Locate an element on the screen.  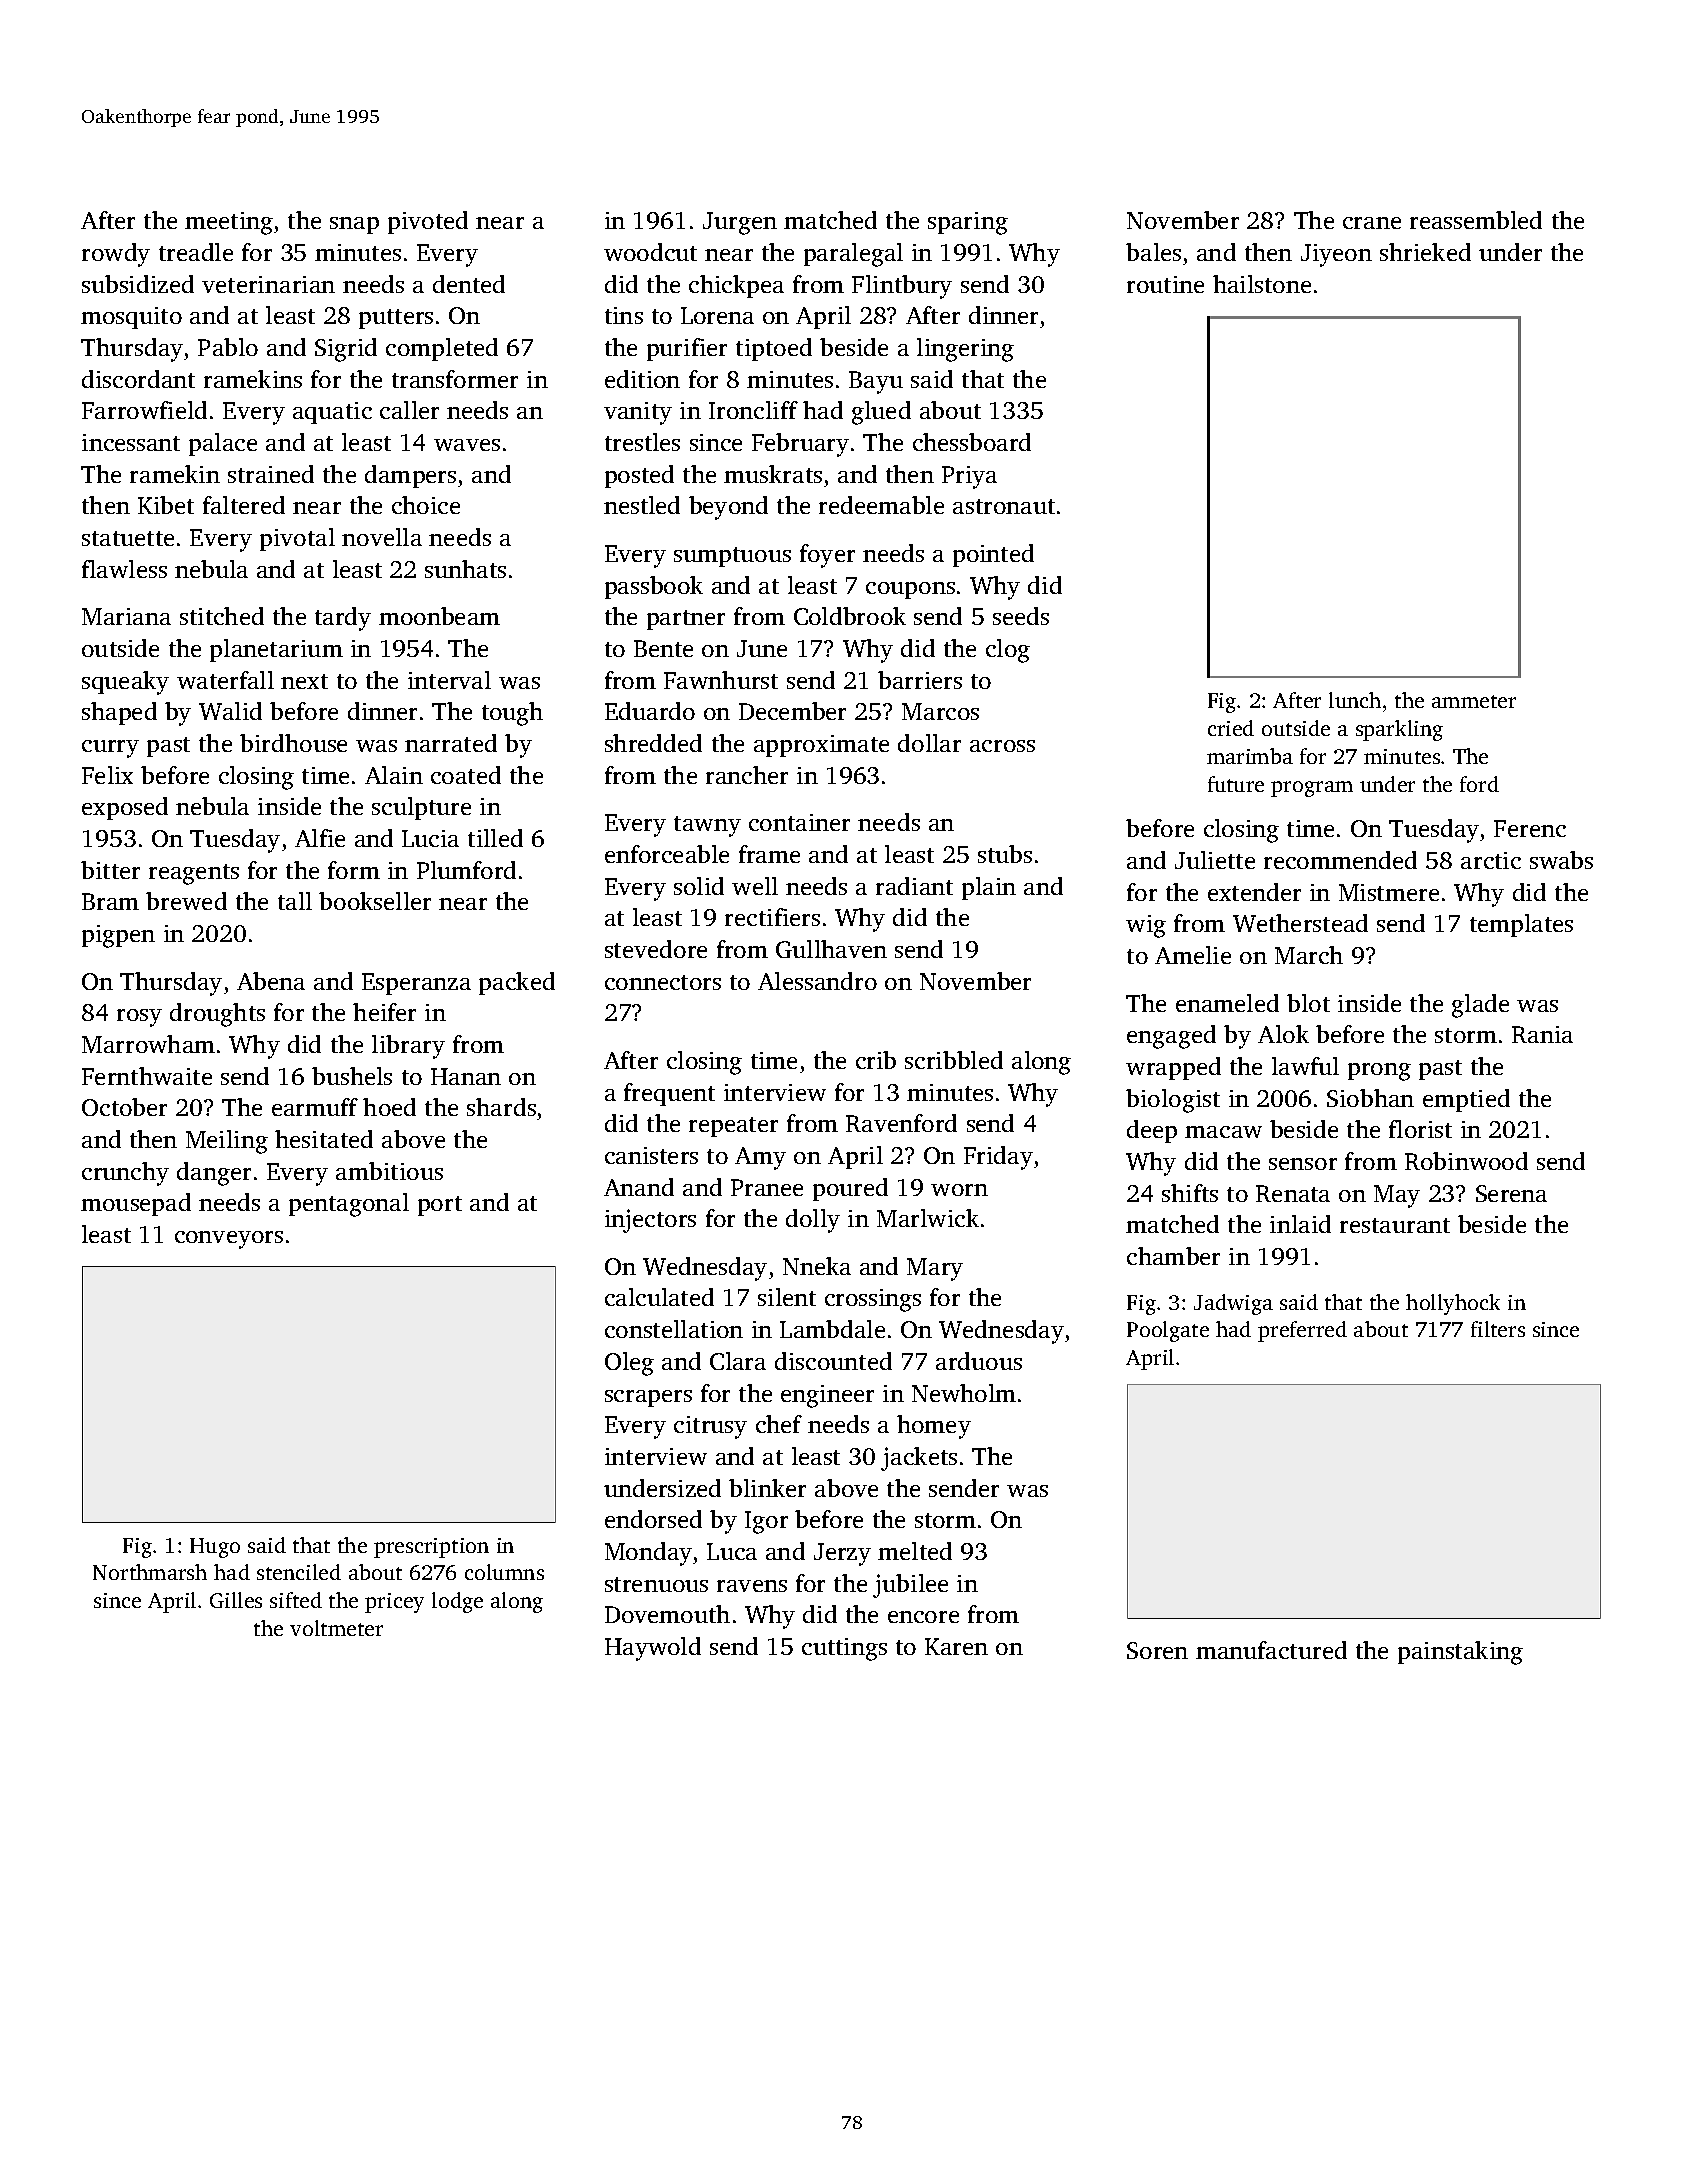
Gilles is located at coordinates (236, 1600).
